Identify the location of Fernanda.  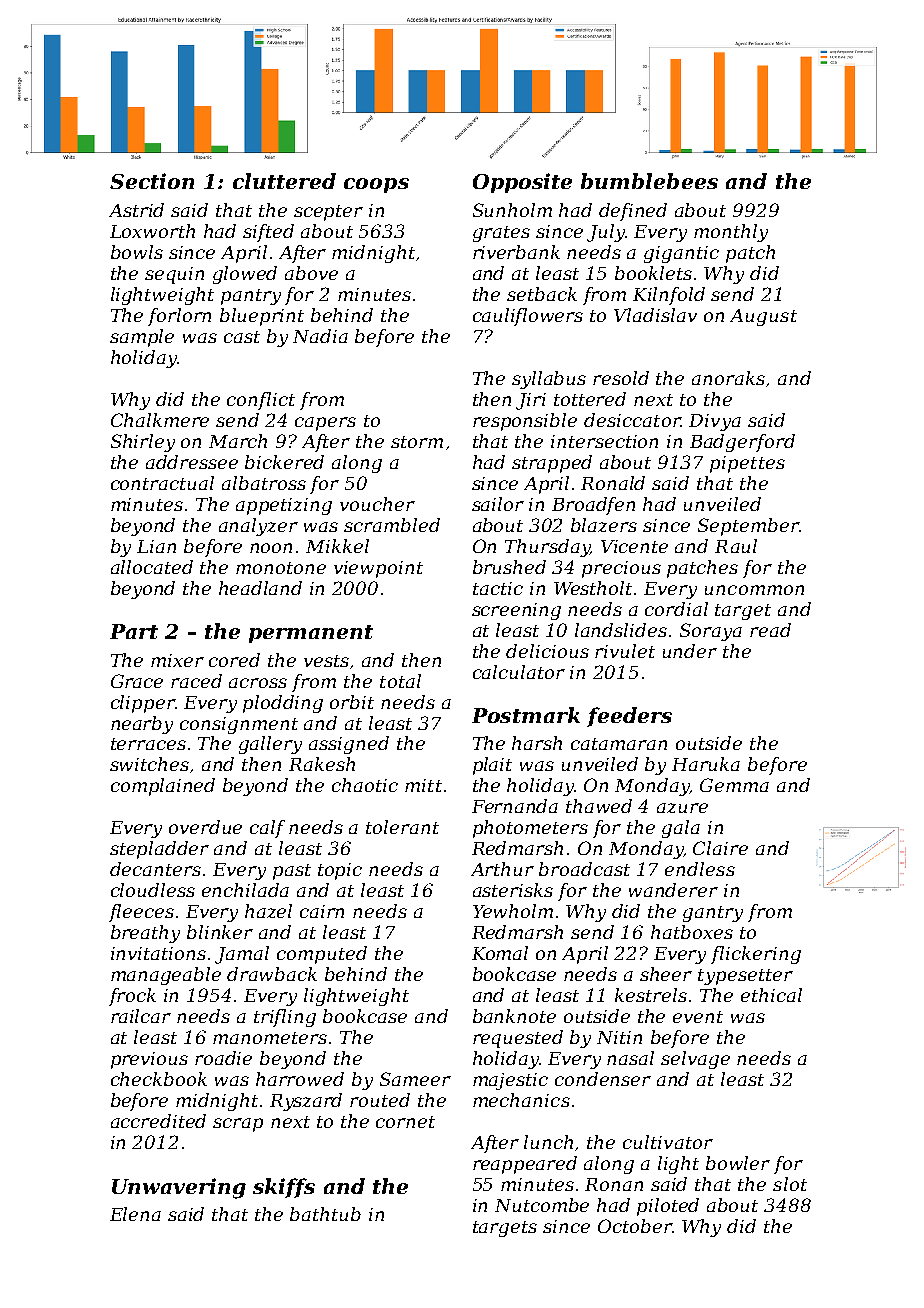
(515, 806).
